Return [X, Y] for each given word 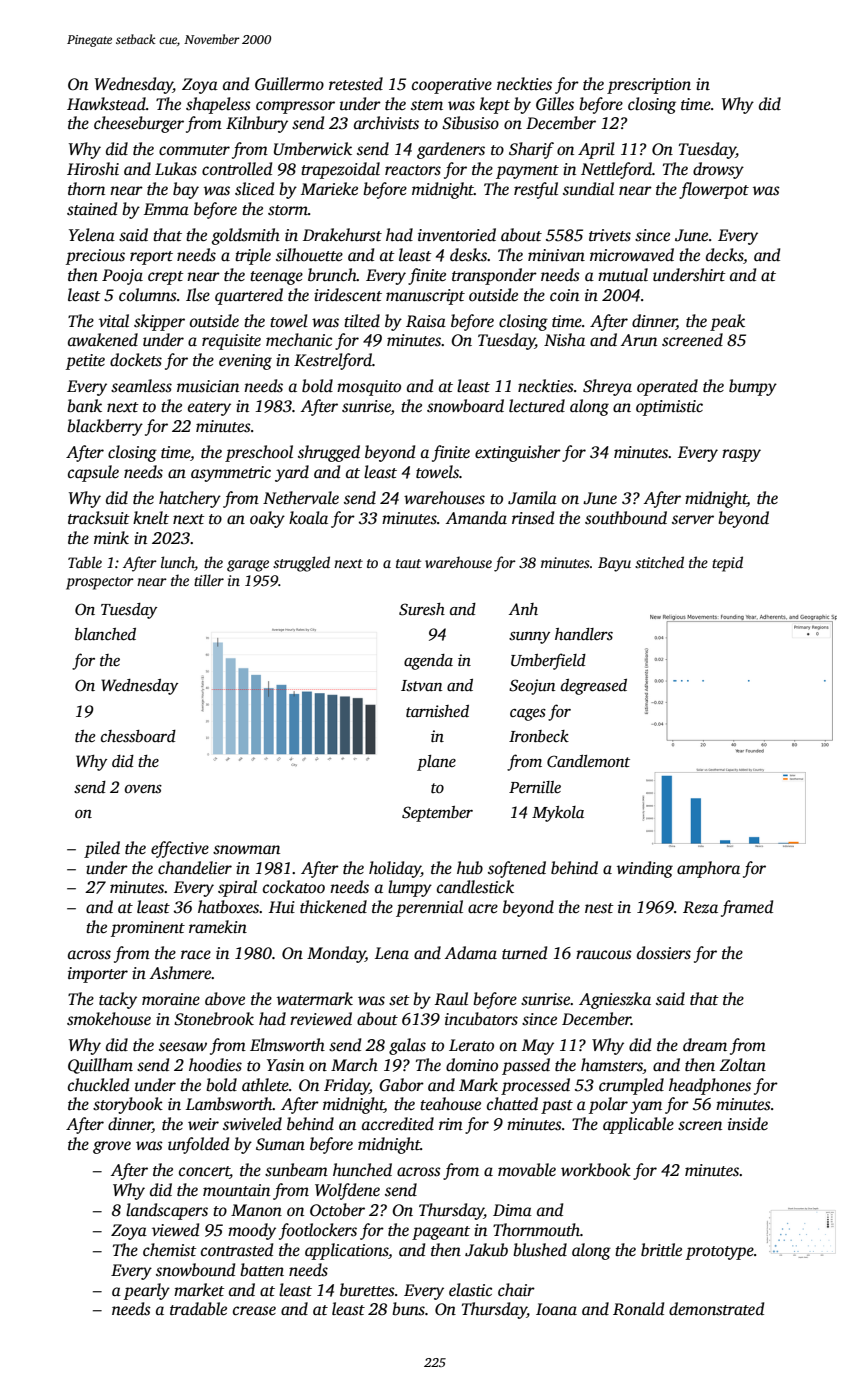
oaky [267, 519]
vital [114, 320]
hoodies [215, 1065]
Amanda [476, 517]
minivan [556, 255]
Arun [639, 340]
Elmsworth [287, 1045]
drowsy [718, 170]
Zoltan [742, 1064]
